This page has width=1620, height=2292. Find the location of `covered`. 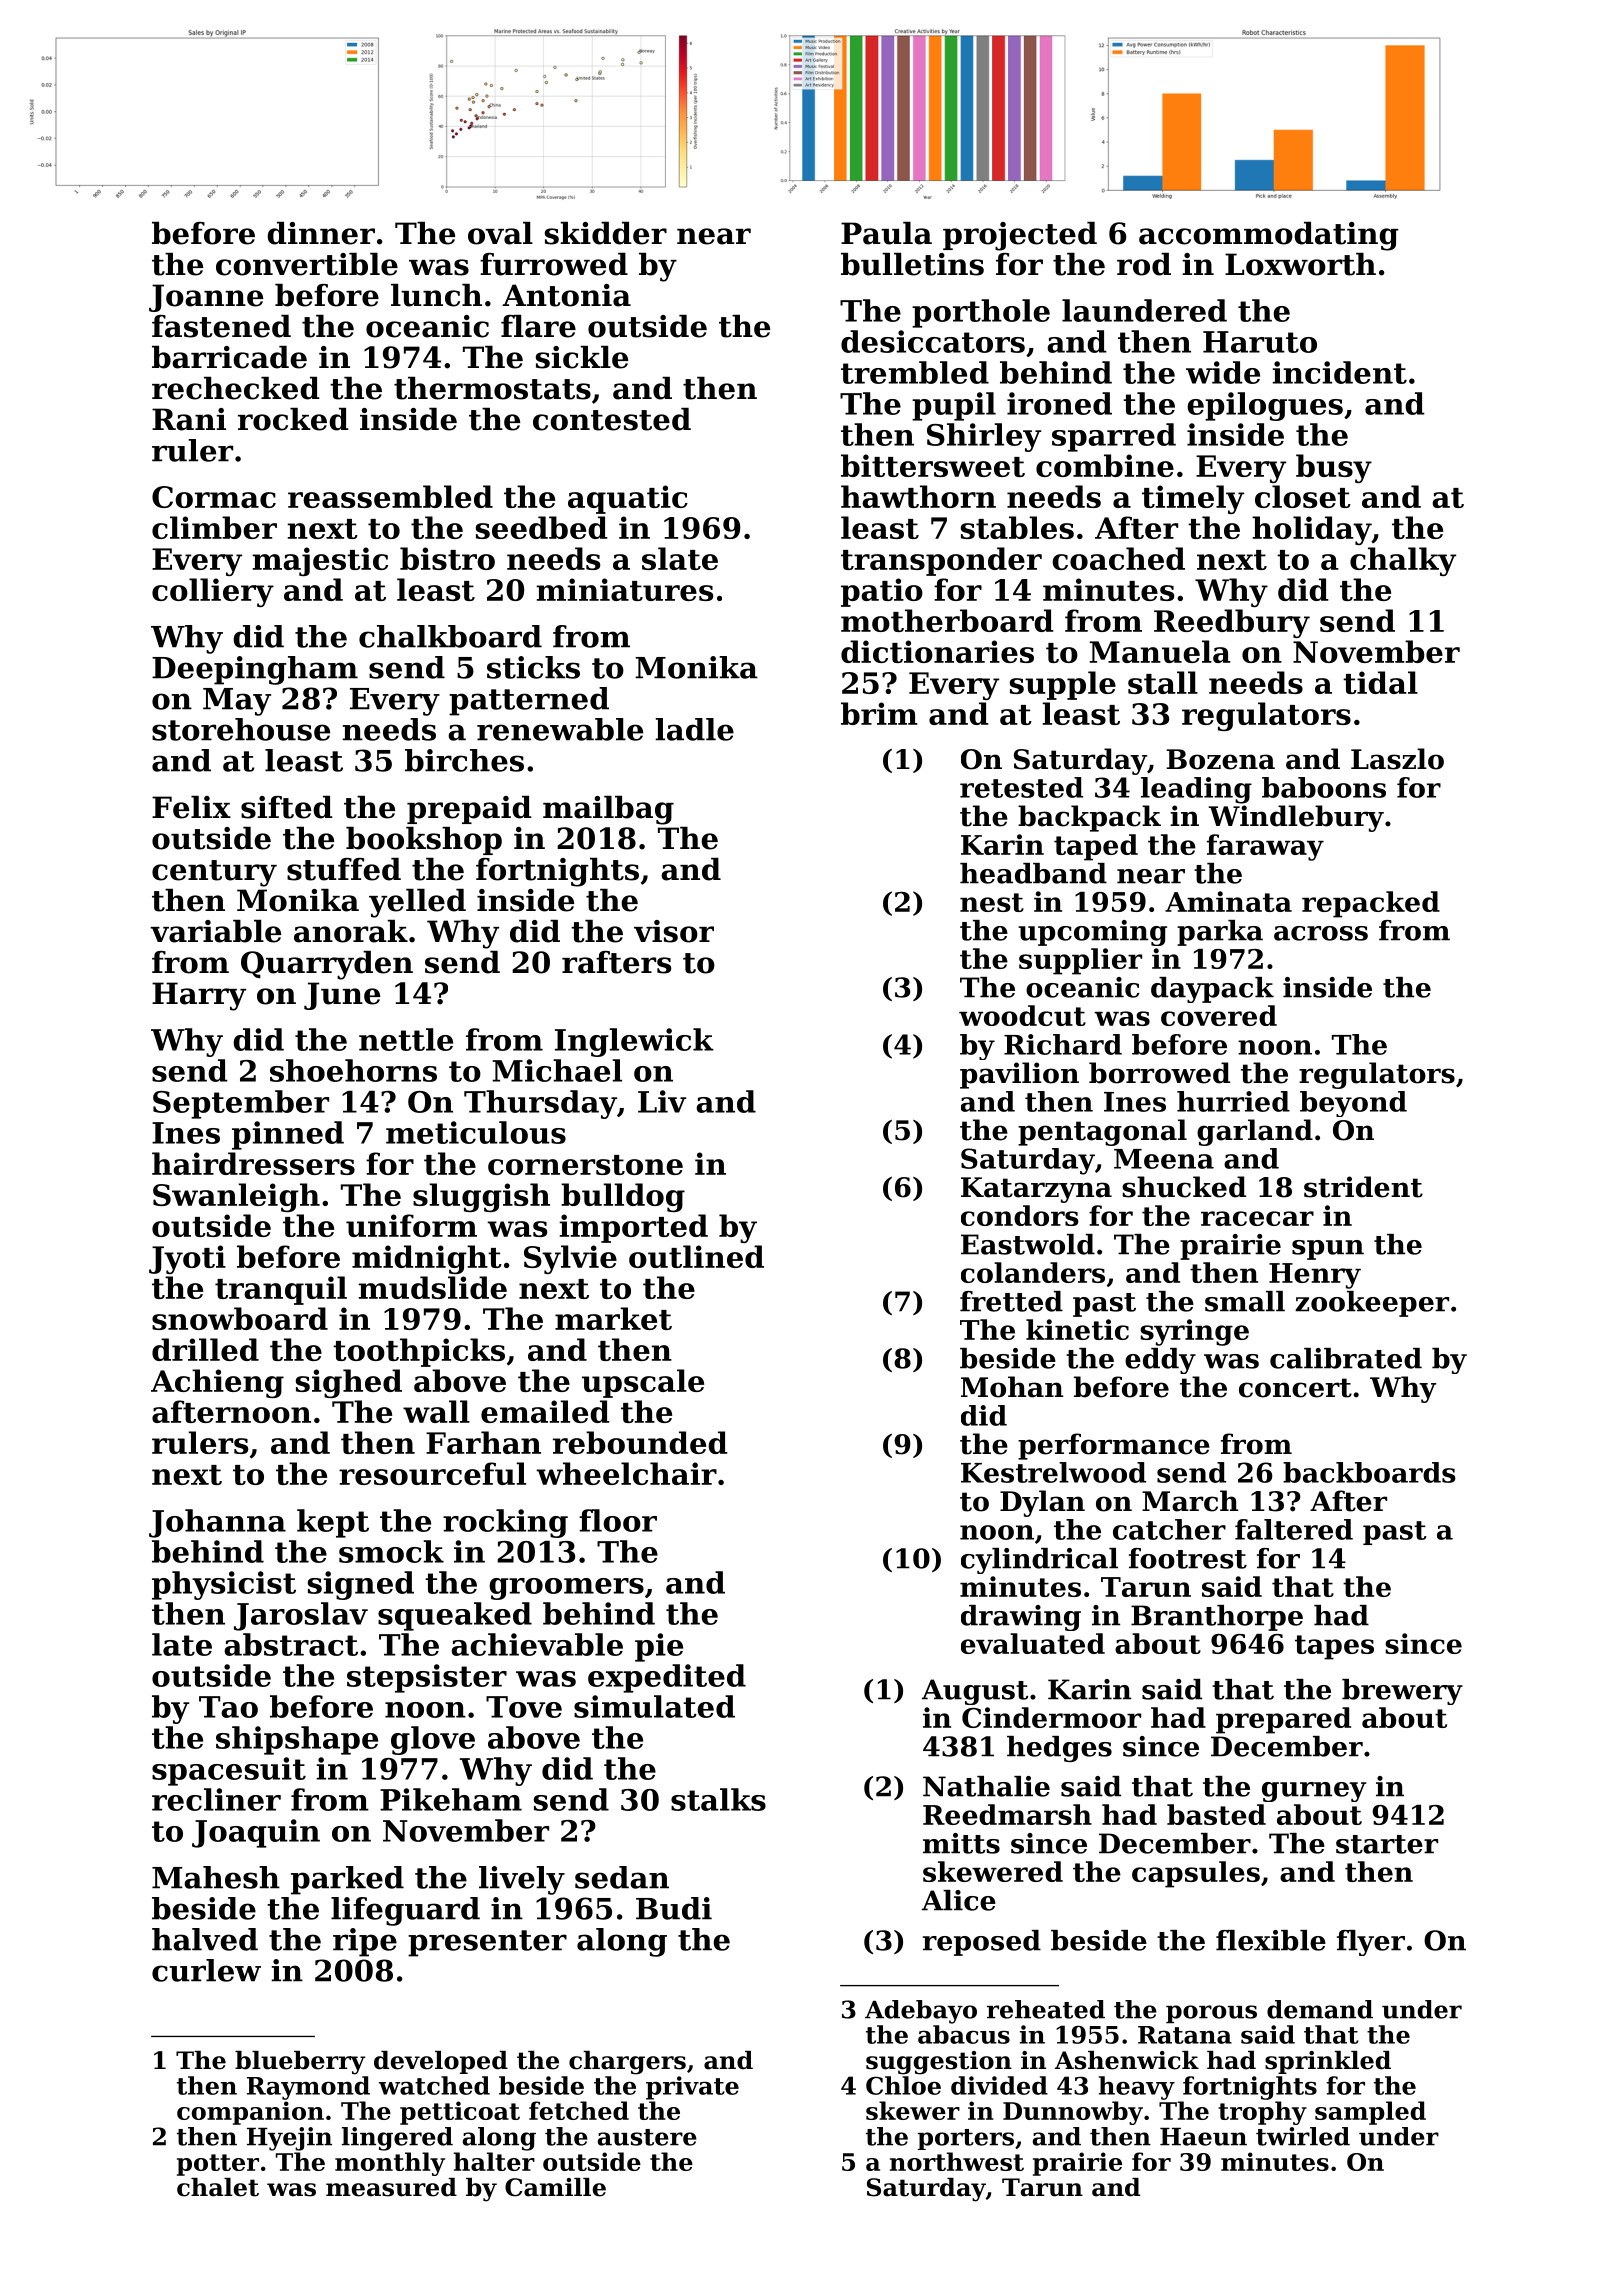

covered is located at coordinates (1219, 1015).
